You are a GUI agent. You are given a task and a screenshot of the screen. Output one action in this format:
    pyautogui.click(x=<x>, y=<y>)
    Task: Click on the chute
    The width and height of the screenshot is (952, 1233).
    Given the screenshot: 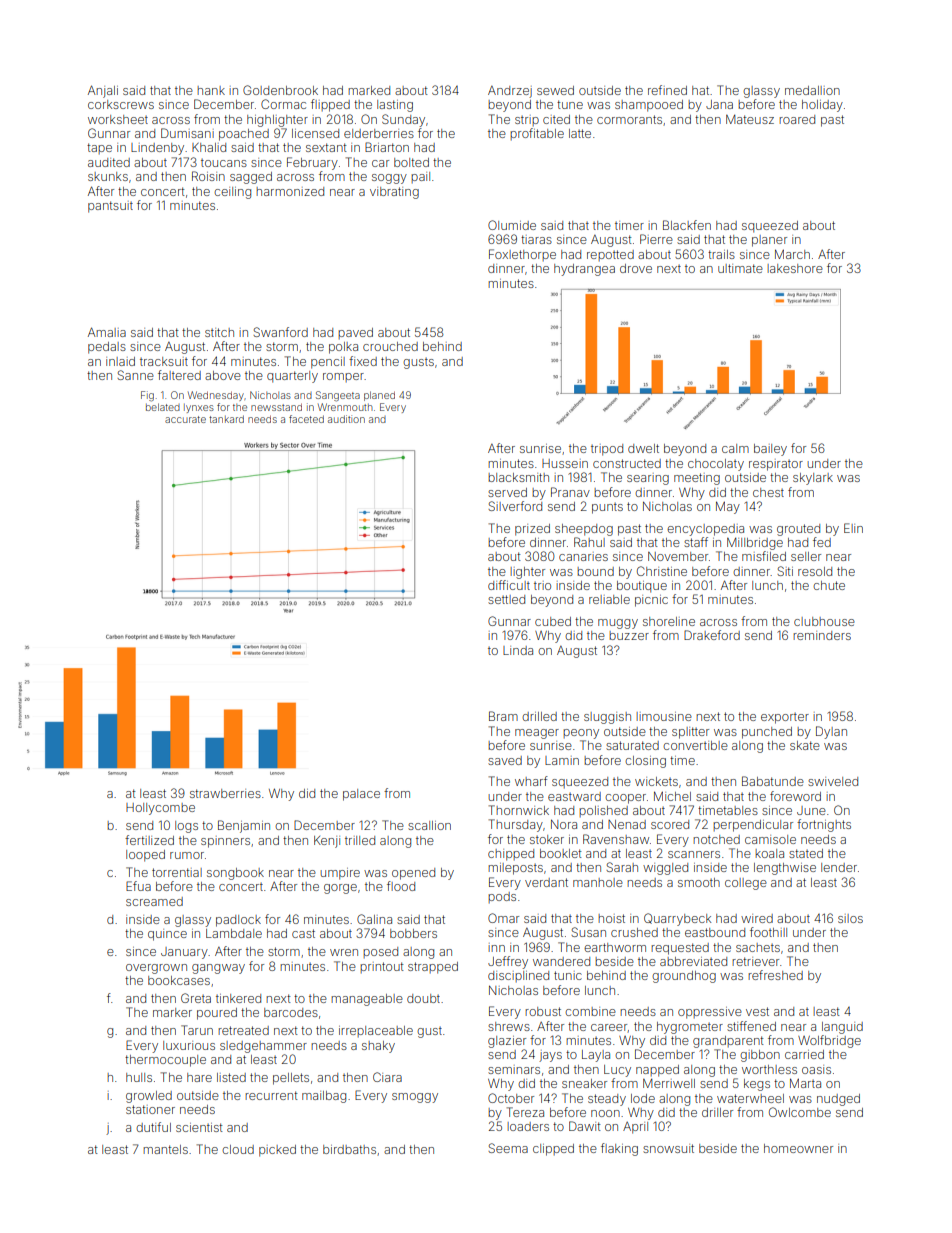 What is the action you would take?
    pyautogui.click(x=829, y=585)
